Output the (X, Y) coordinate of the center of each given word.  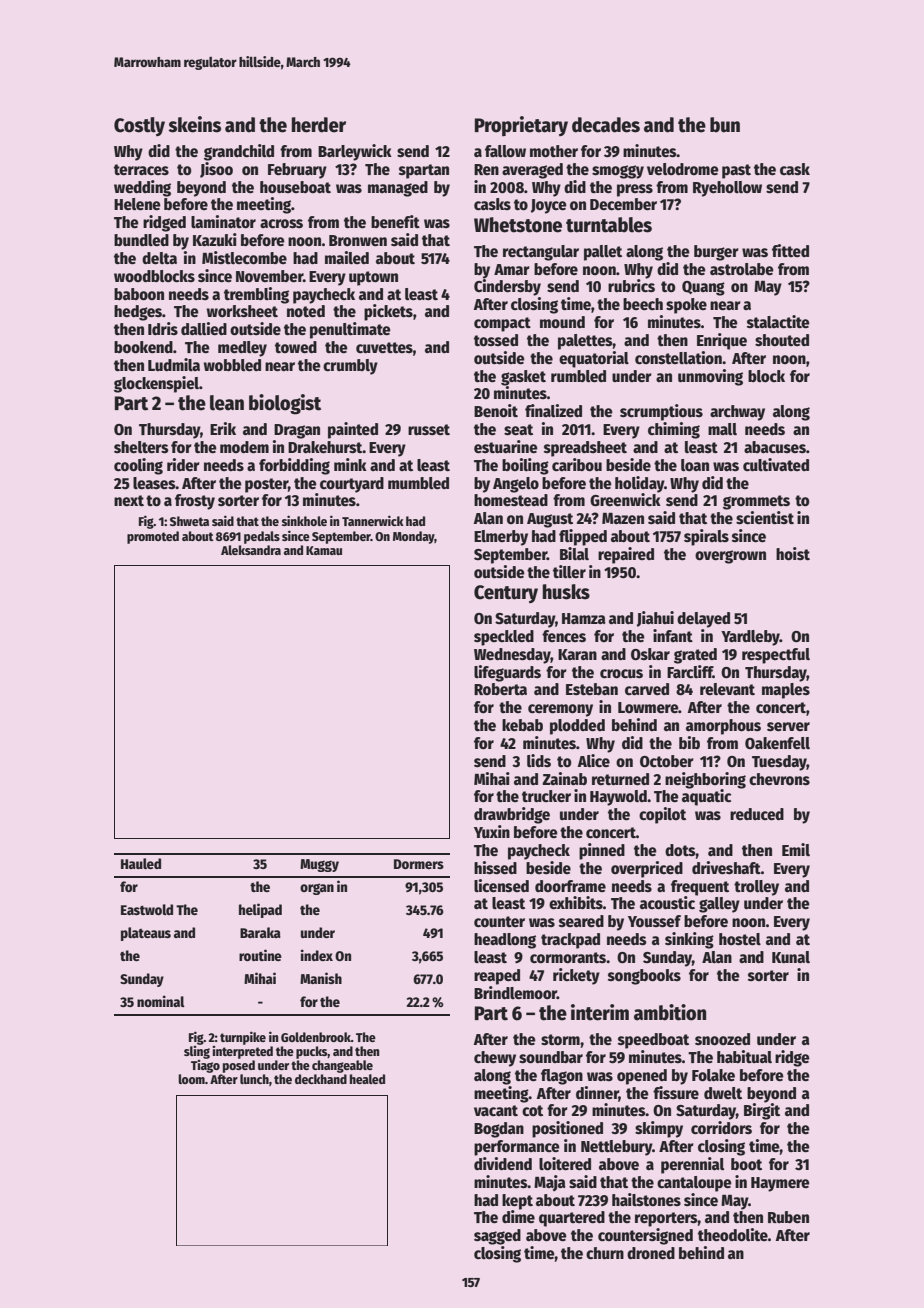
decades (606, 125)
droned (651, 1253)
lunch (254, 1079)
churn (605, 1253)
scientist (765, 518)
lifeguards (507, 673)
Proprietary (521, 126)
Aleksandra (251, 550)
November (269, 276)
